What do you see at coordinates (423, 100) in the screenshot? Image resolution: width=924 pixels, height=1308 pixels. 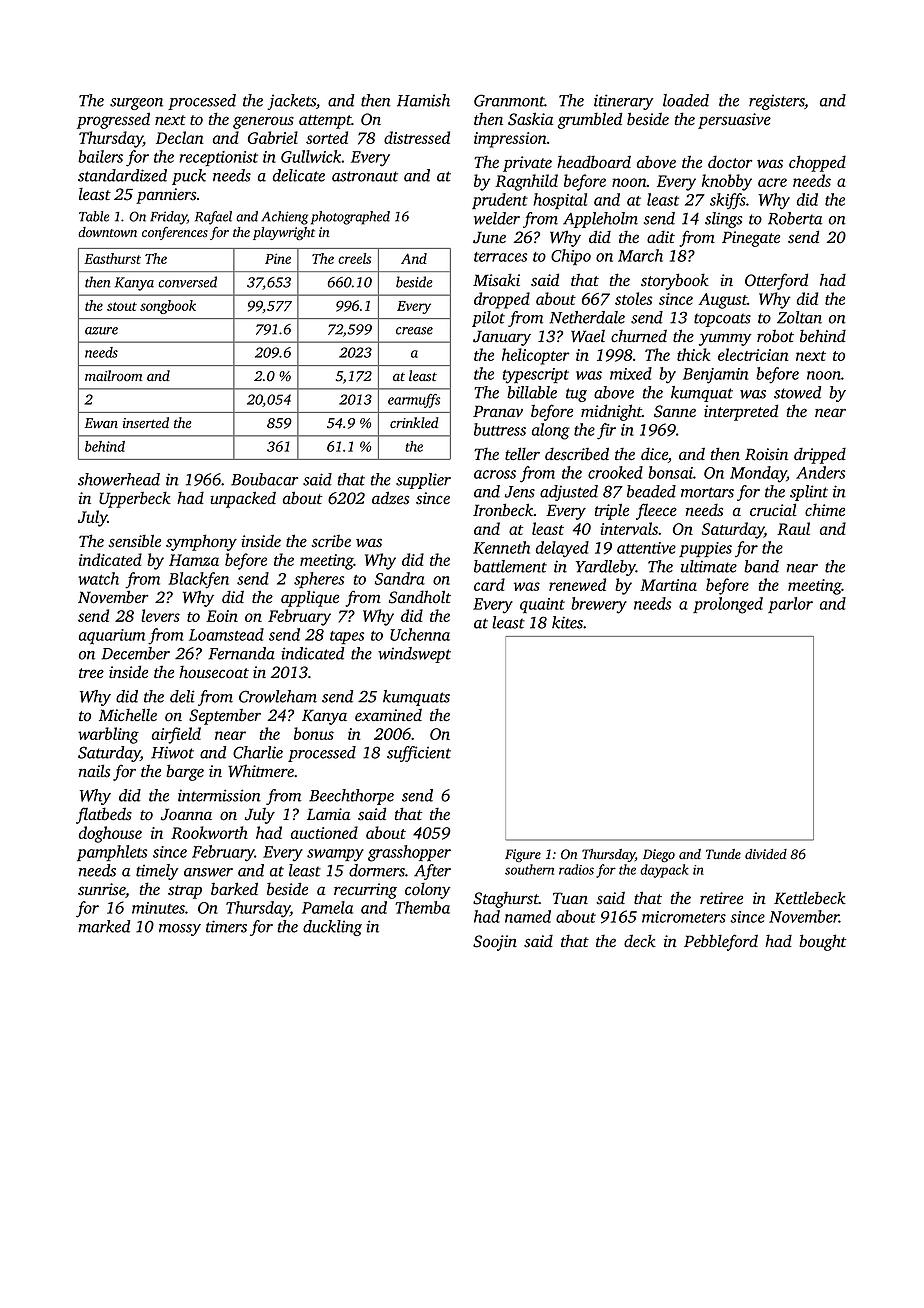 I see `Hamish` at bounding box center [423, 100].
